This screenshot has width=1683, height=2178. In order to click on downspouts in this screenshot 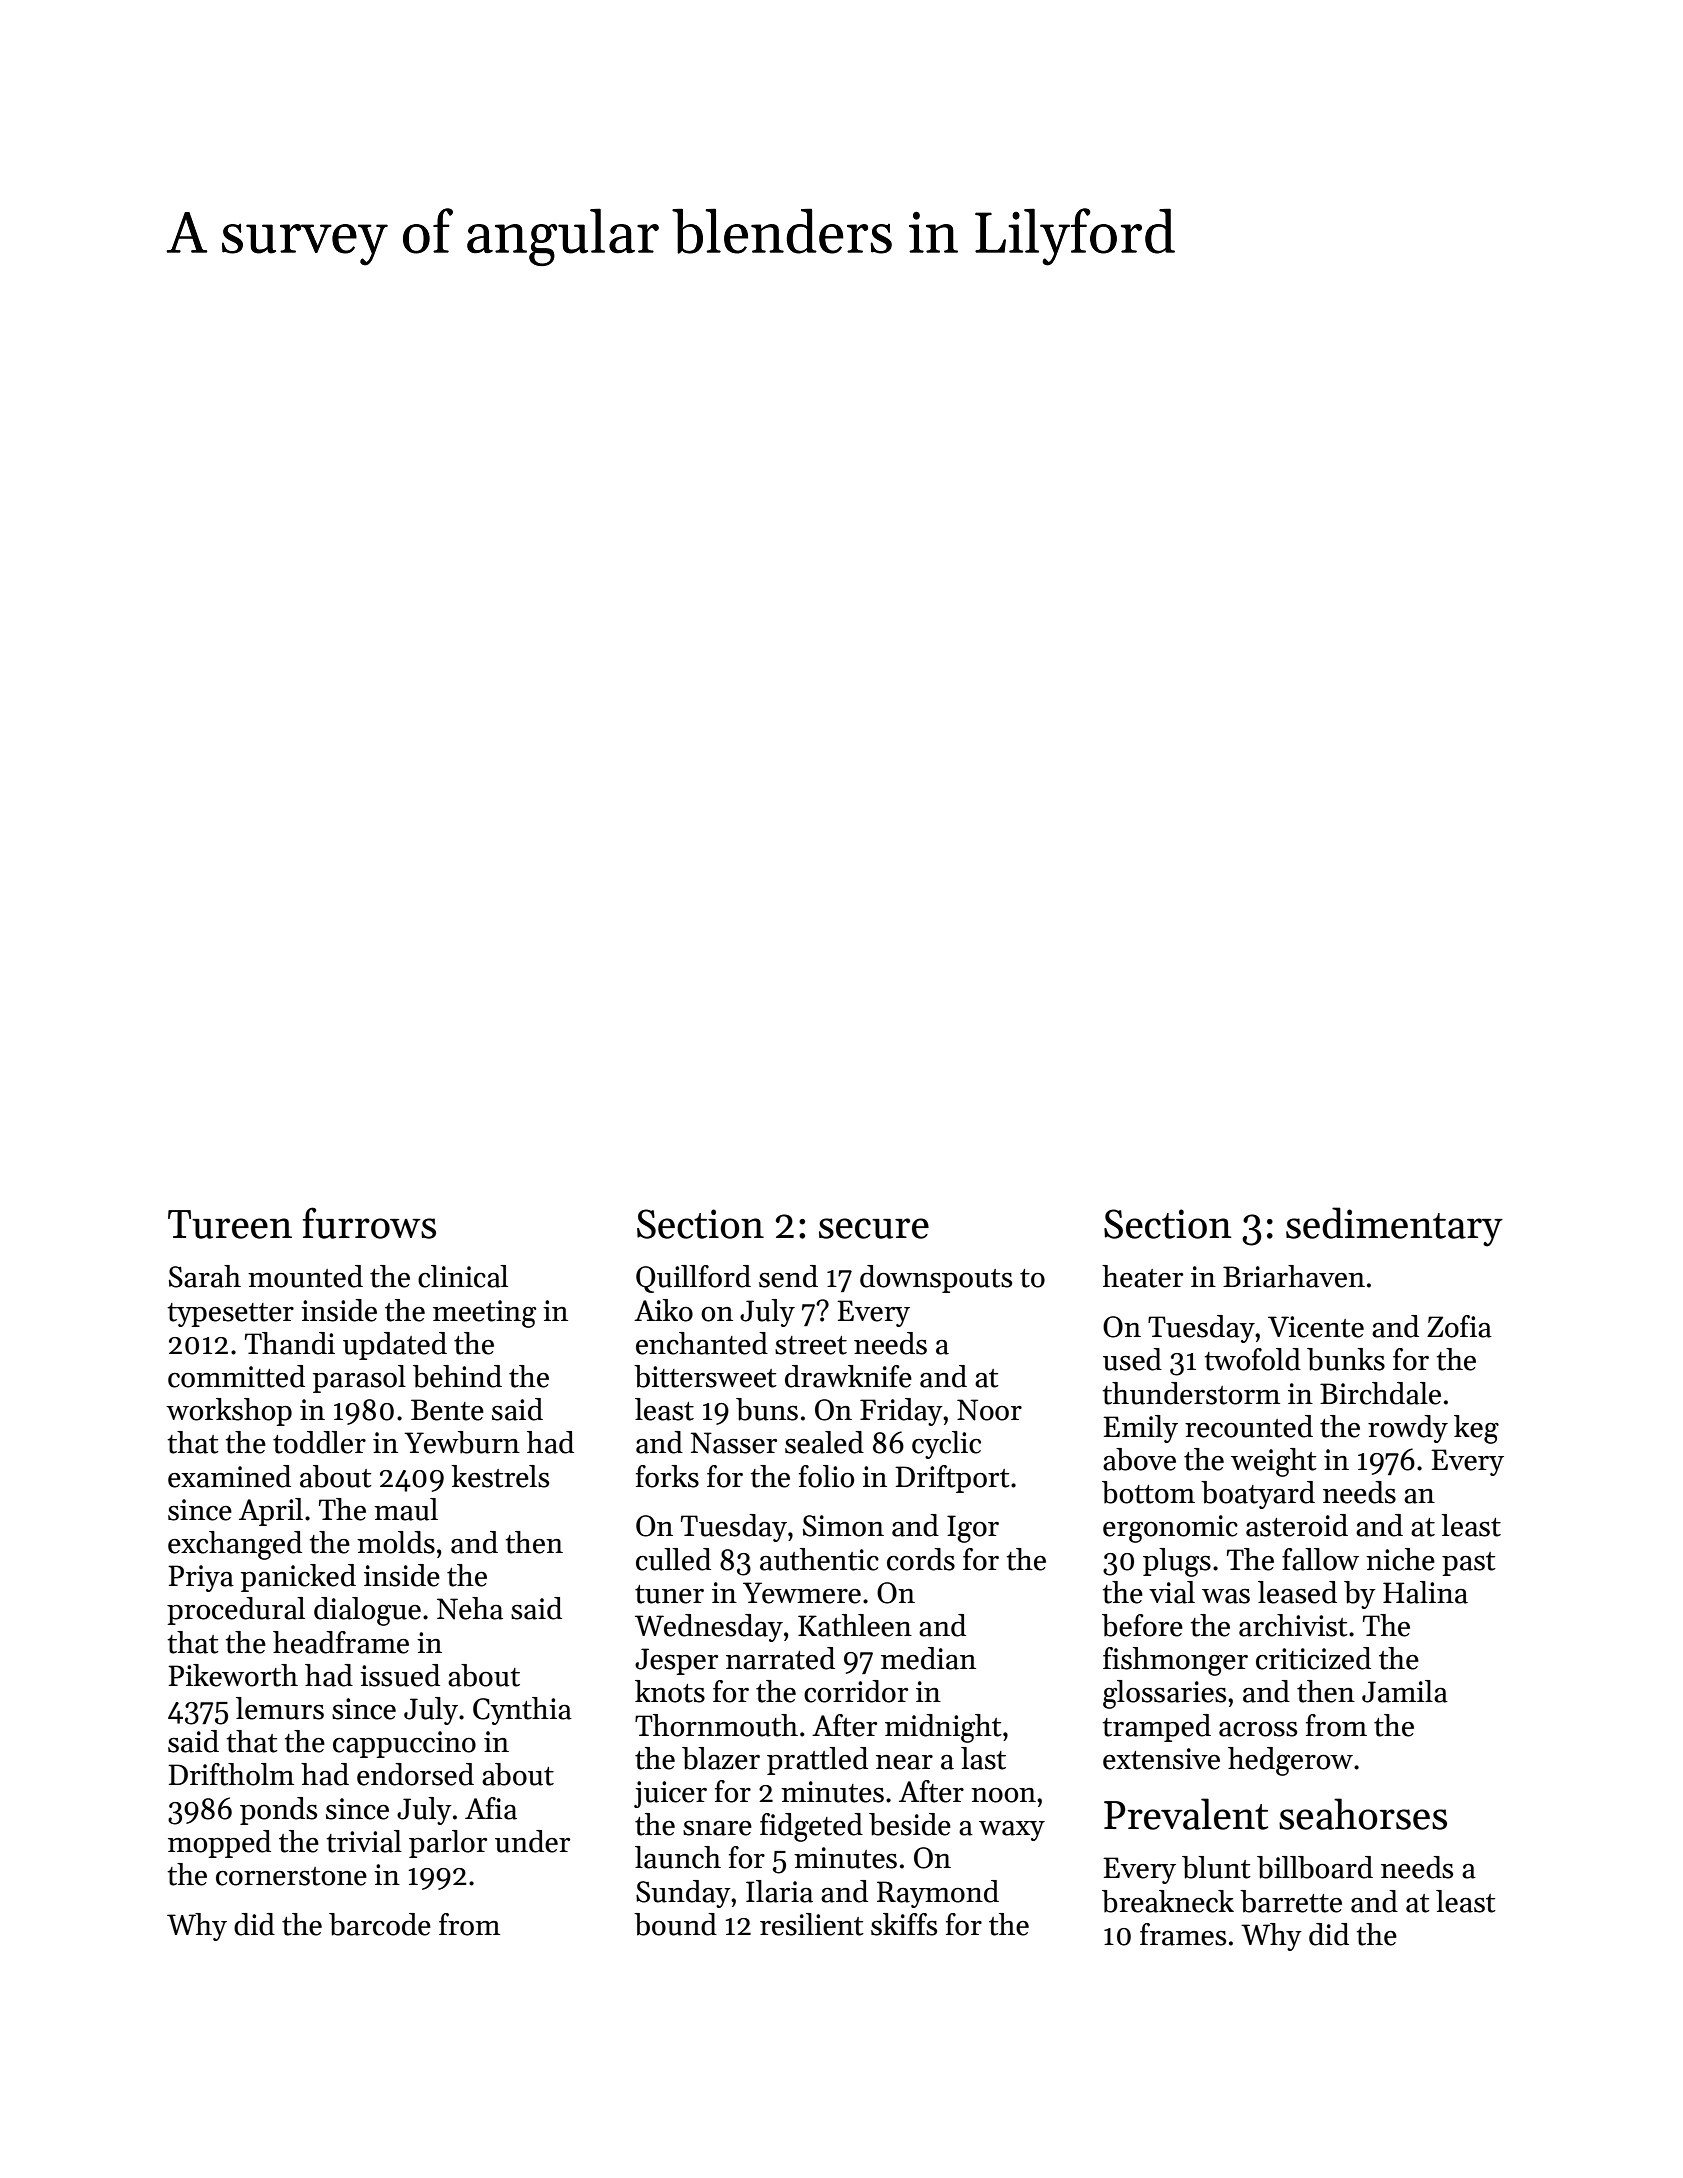, I will do `click(936, 1279)`.
